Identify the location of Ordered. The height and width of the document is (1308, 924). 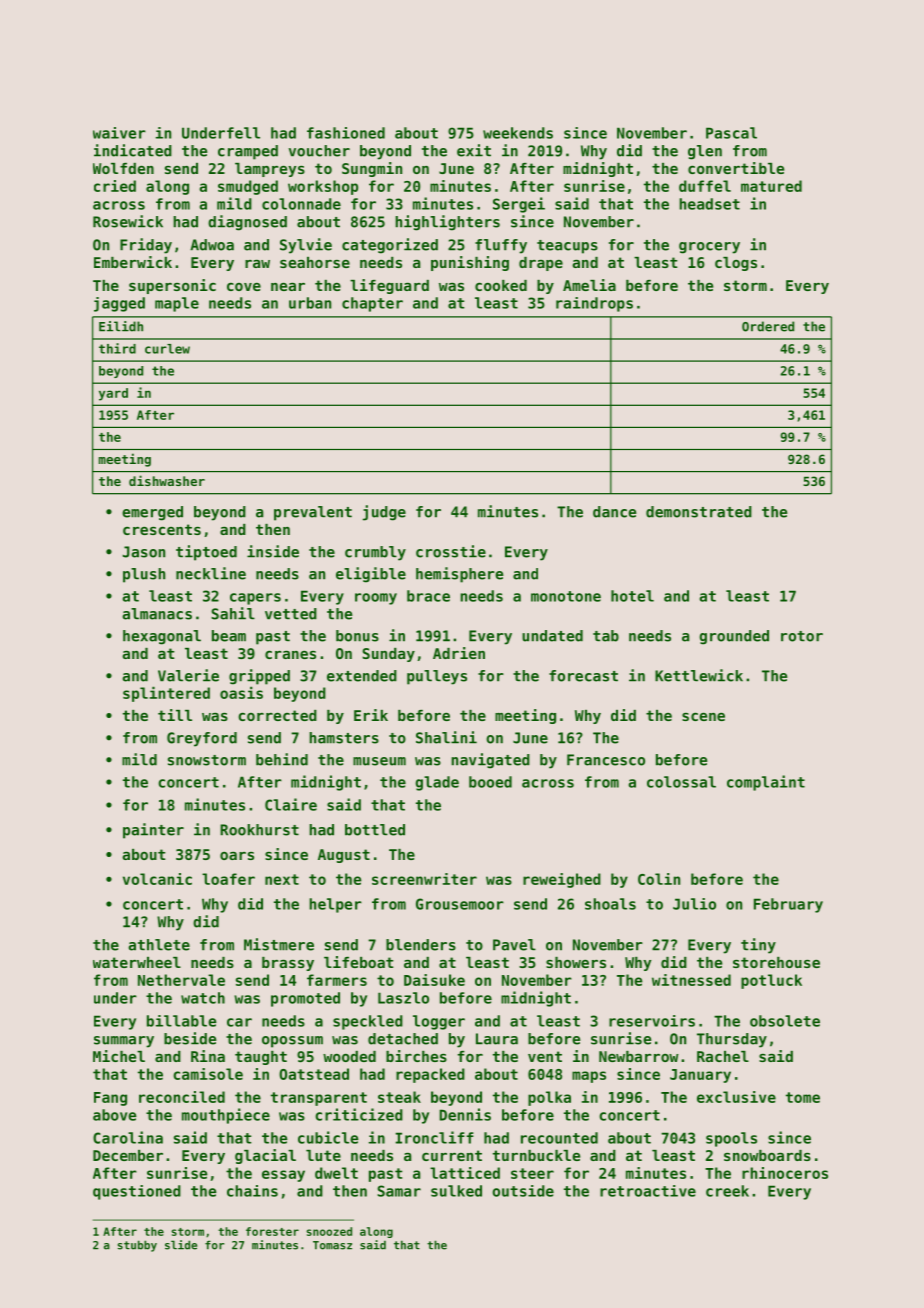
(768, 326).
